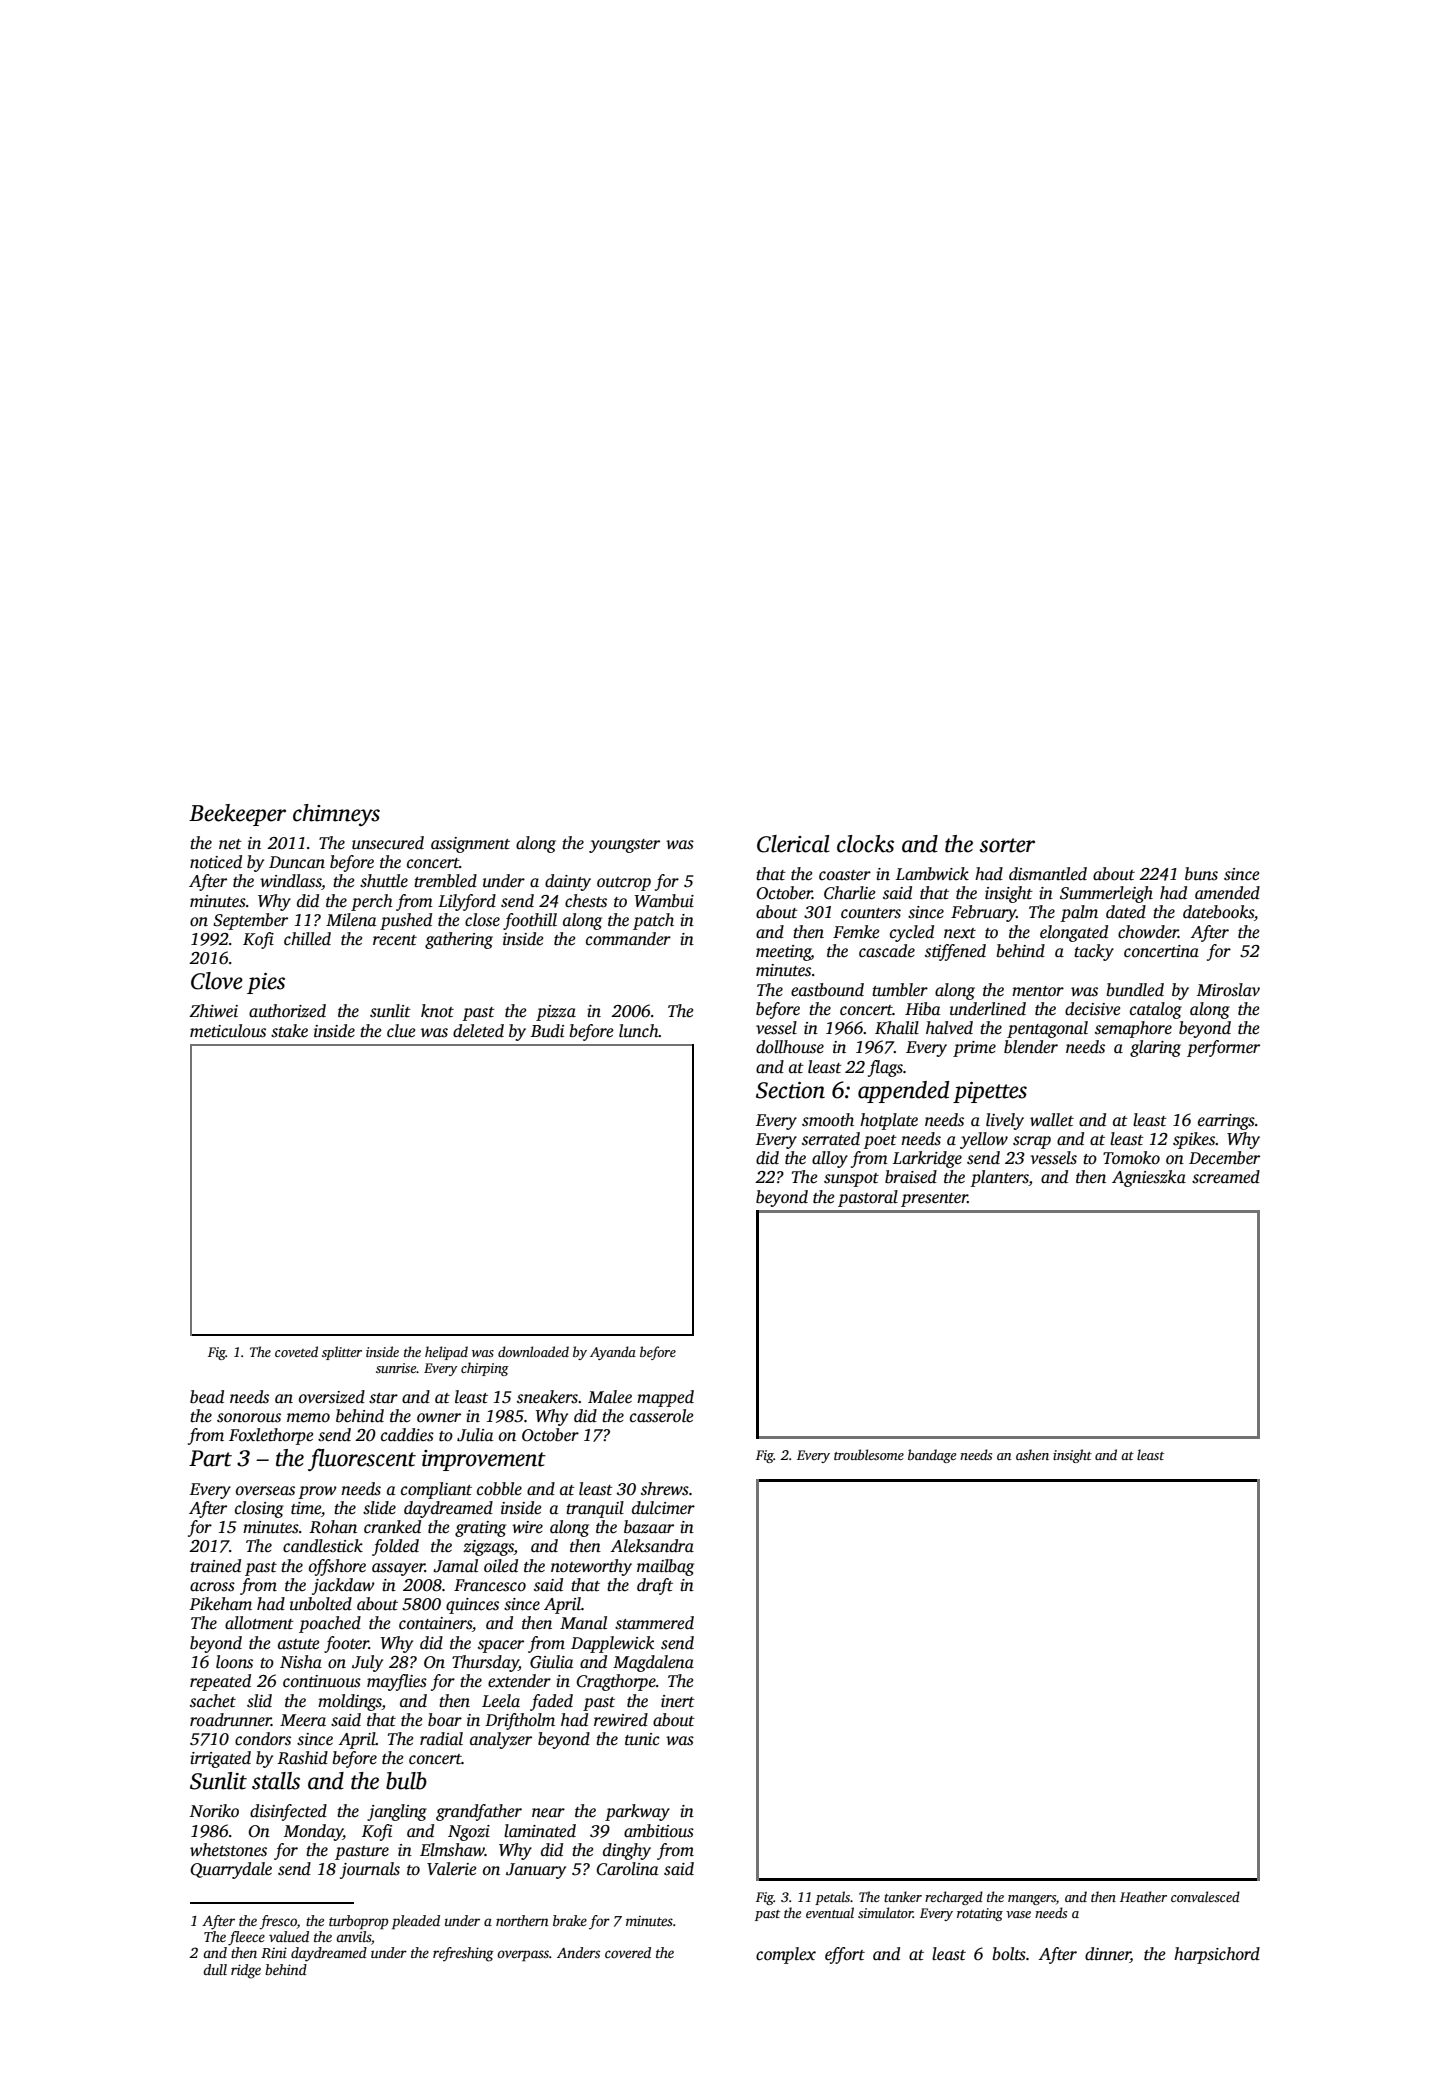 This document has height=2100, width=1450. I want to click on lunch, so click(639, 1030).
